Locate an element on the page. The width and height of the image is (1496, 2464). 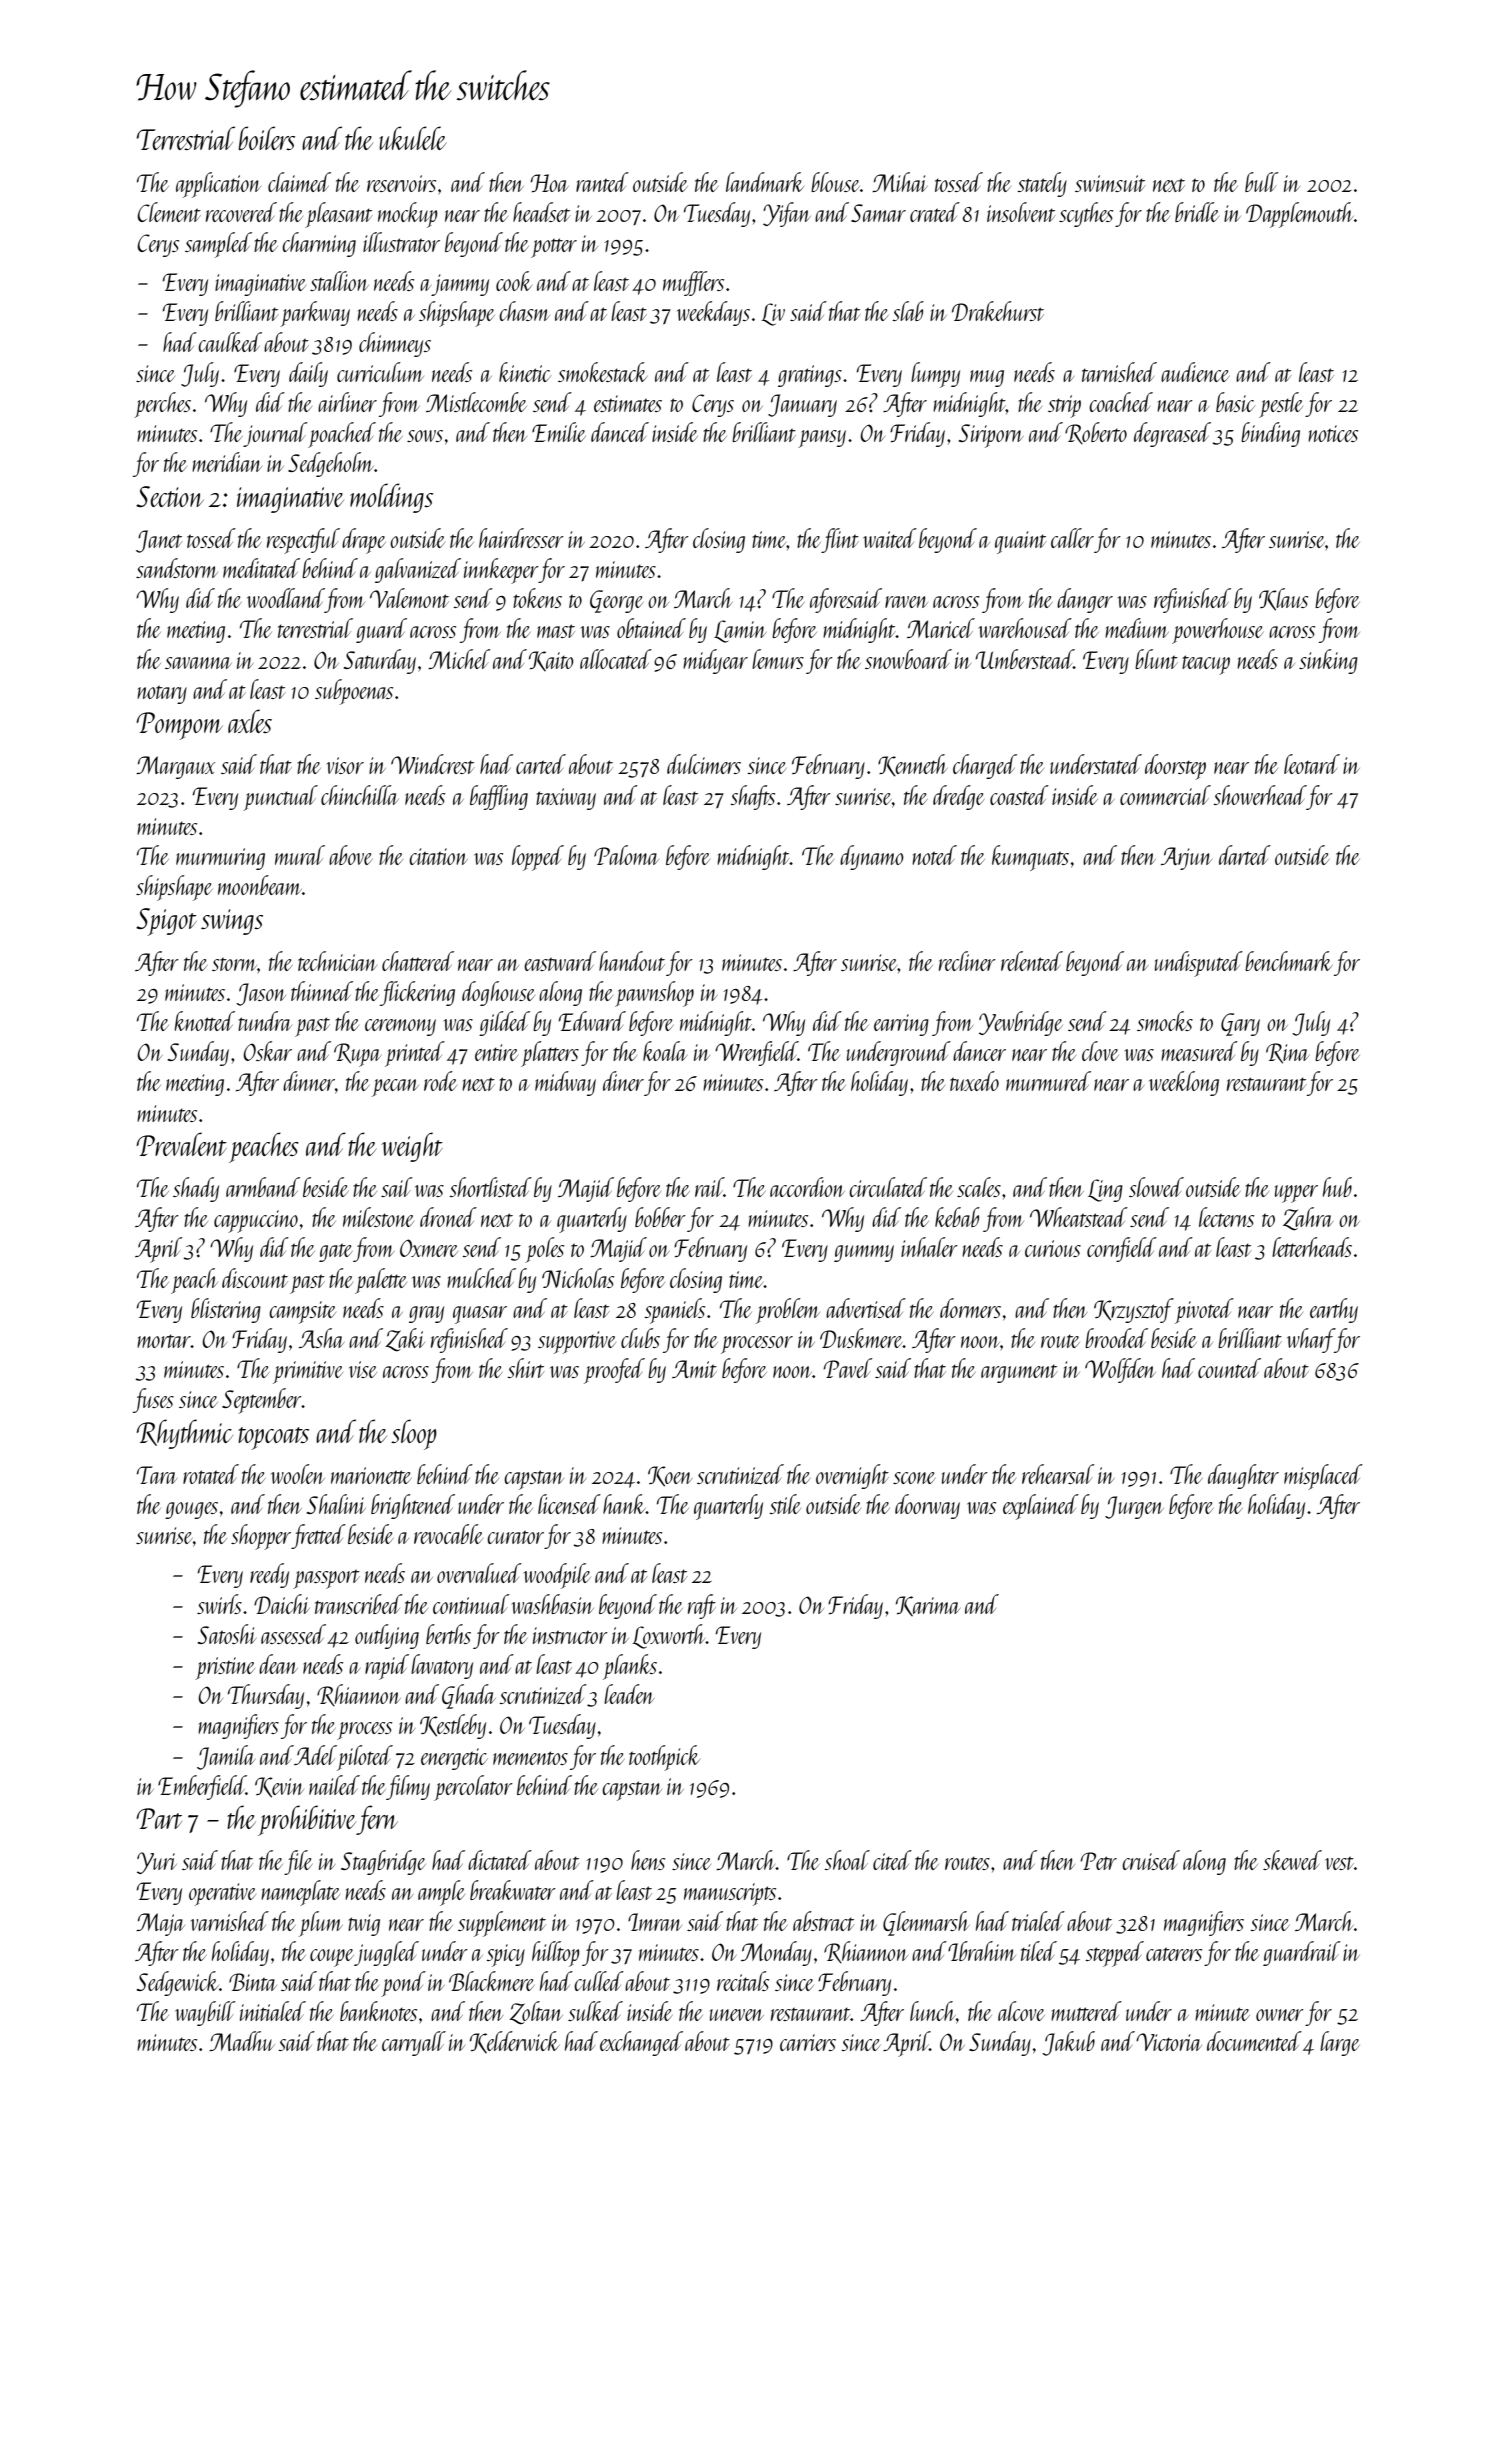
koala is located at coordinates (665, 1051).
